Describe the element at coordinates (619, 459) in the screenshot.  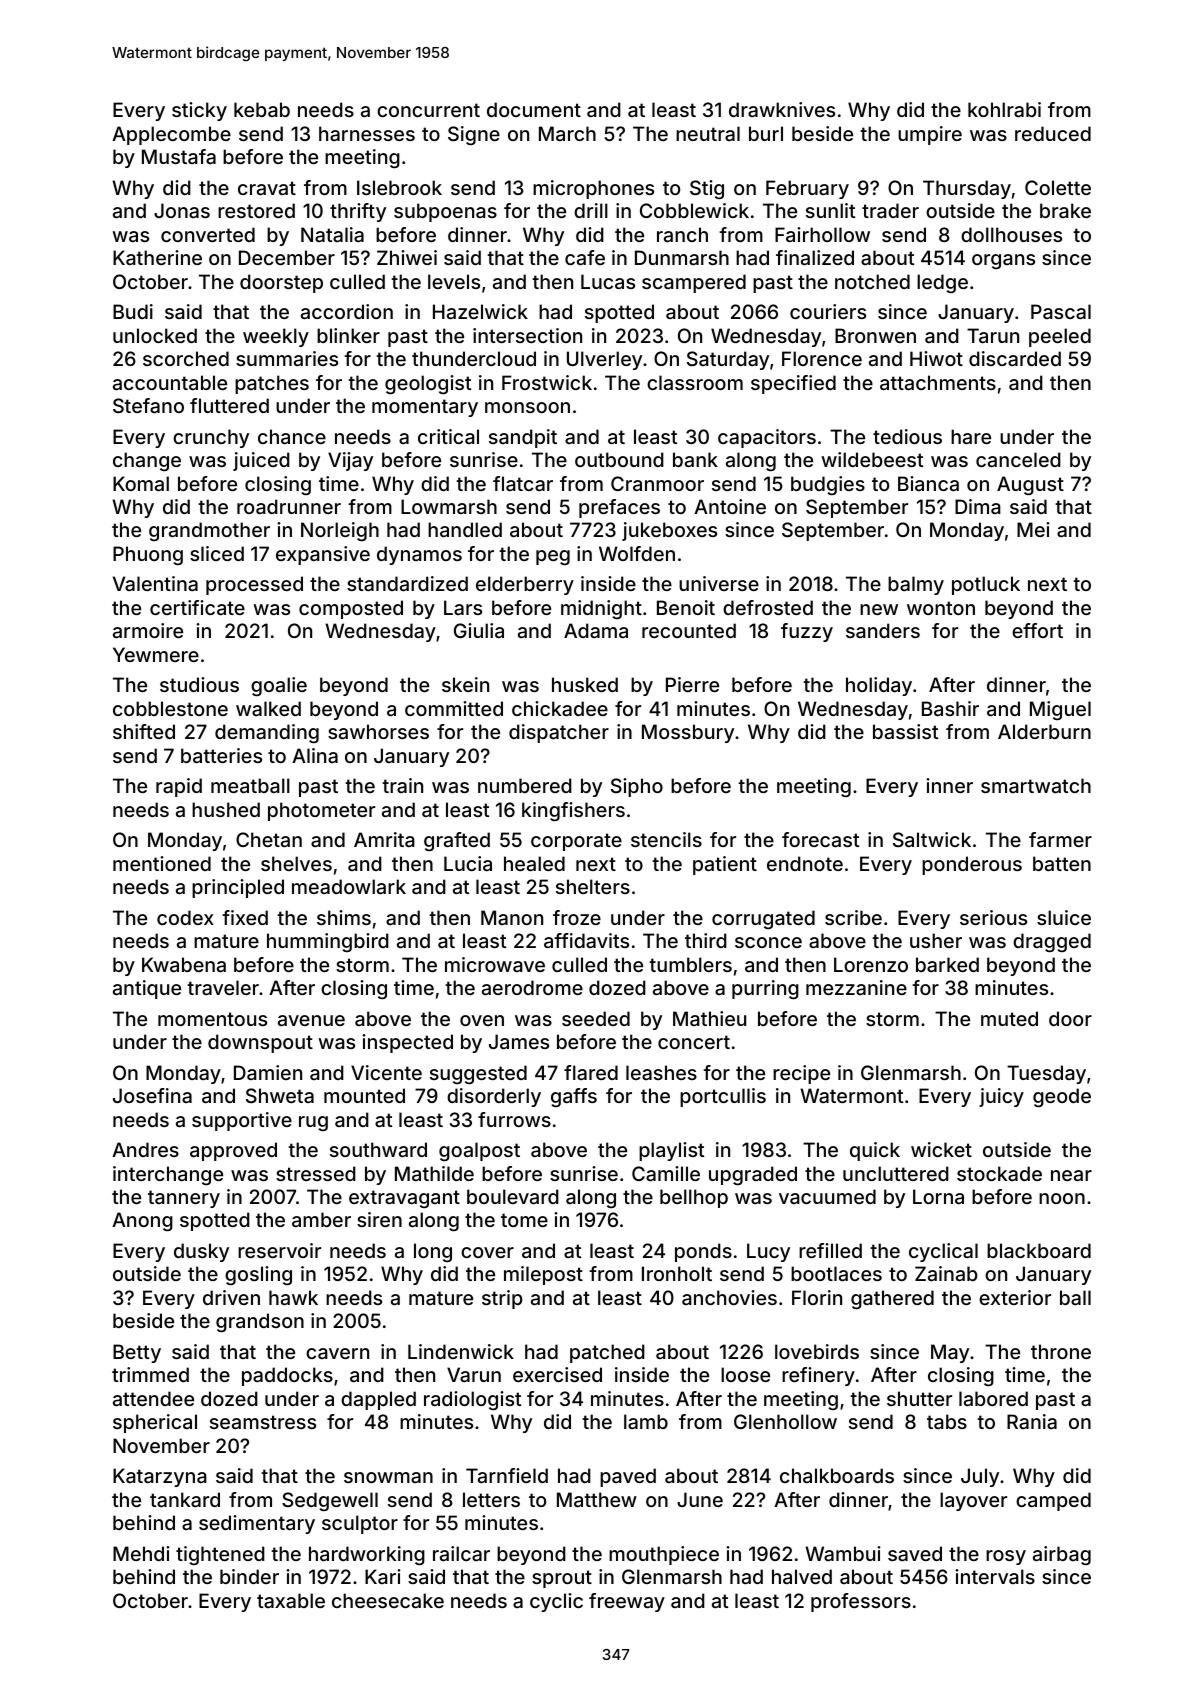
I see `outbound` at that location.
